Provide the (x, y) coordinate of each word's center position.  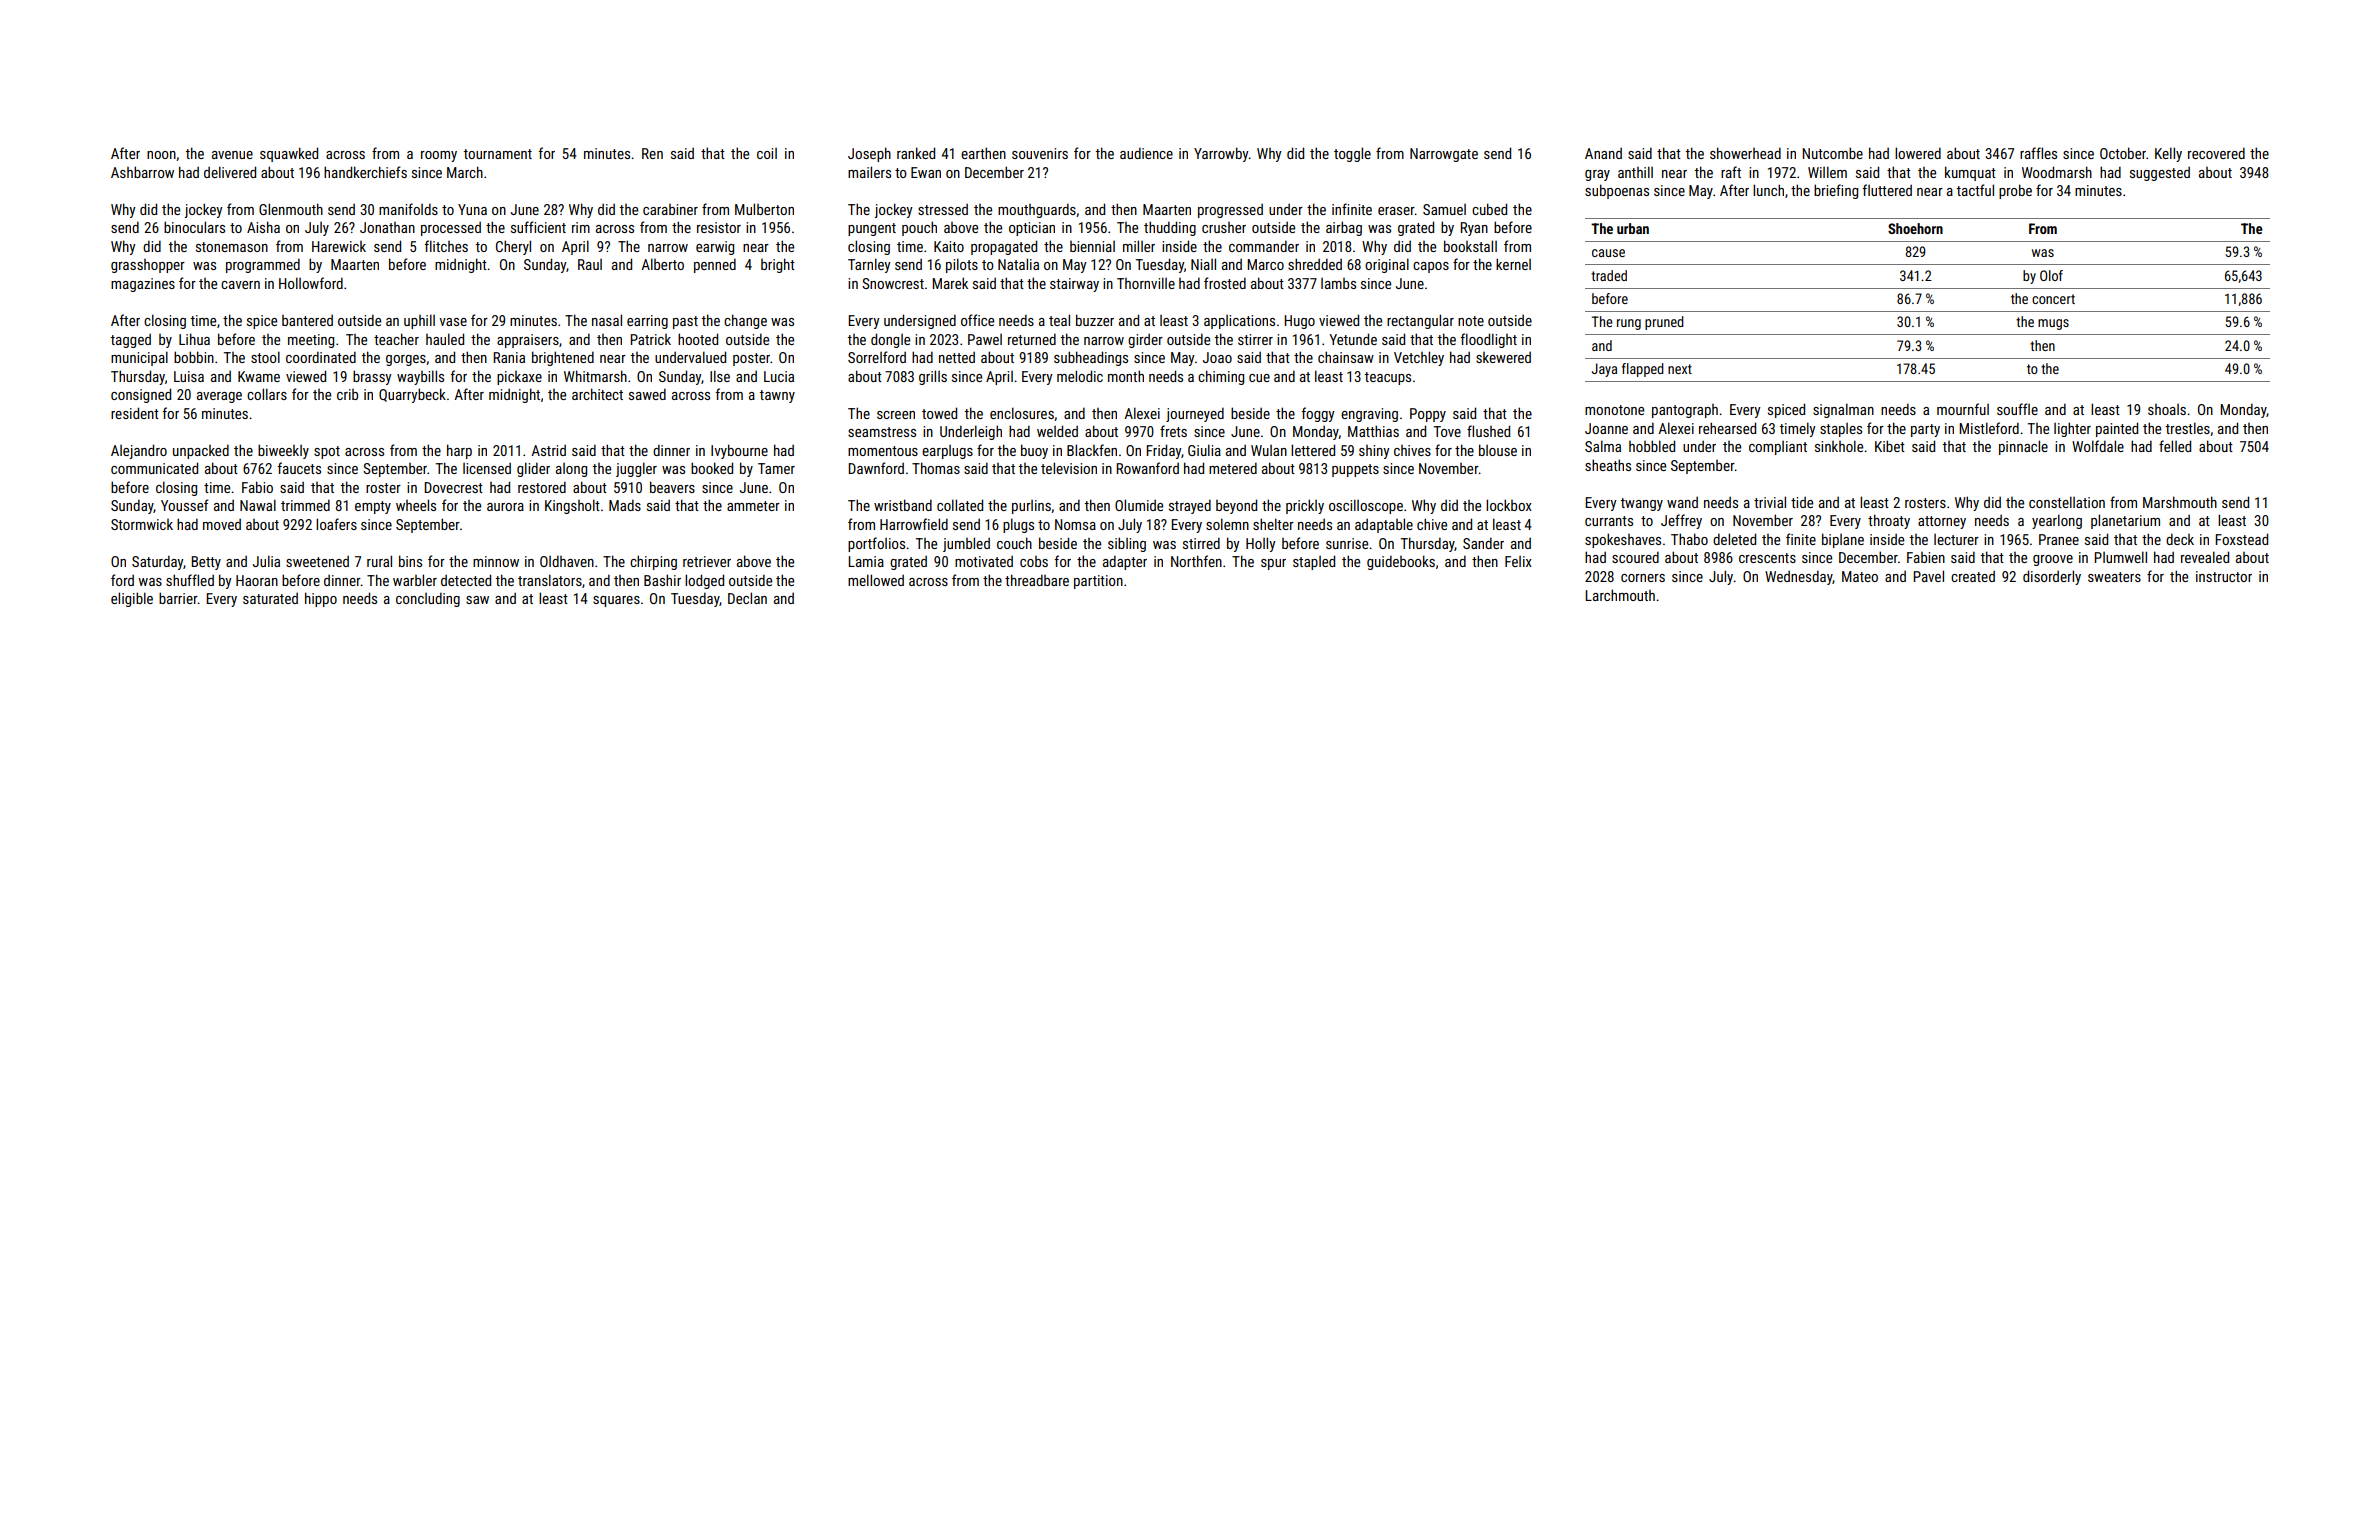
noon (161, 155)
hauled (445, 339)
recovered (2216, 153)
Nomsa (1075, 524)
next (1680, 369)
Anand (1603, 153)
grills (933, 377)
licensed (487, 468)
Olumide (1139, 505)
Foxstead (2241, 539)
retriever (707, 561)
